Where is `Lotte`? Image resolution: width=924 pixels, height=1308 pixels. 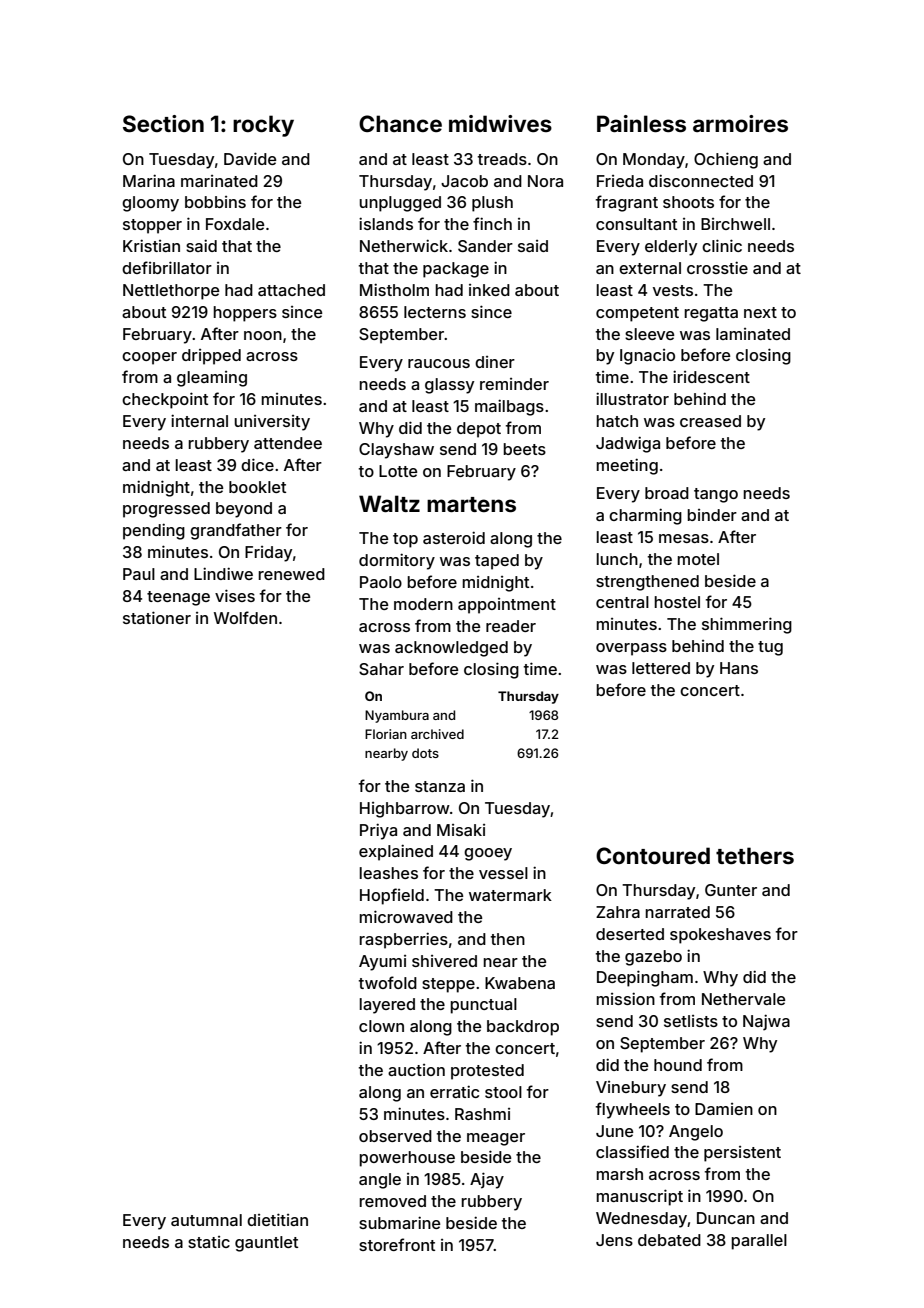
Lotte is located at coordinates (398, 471).
